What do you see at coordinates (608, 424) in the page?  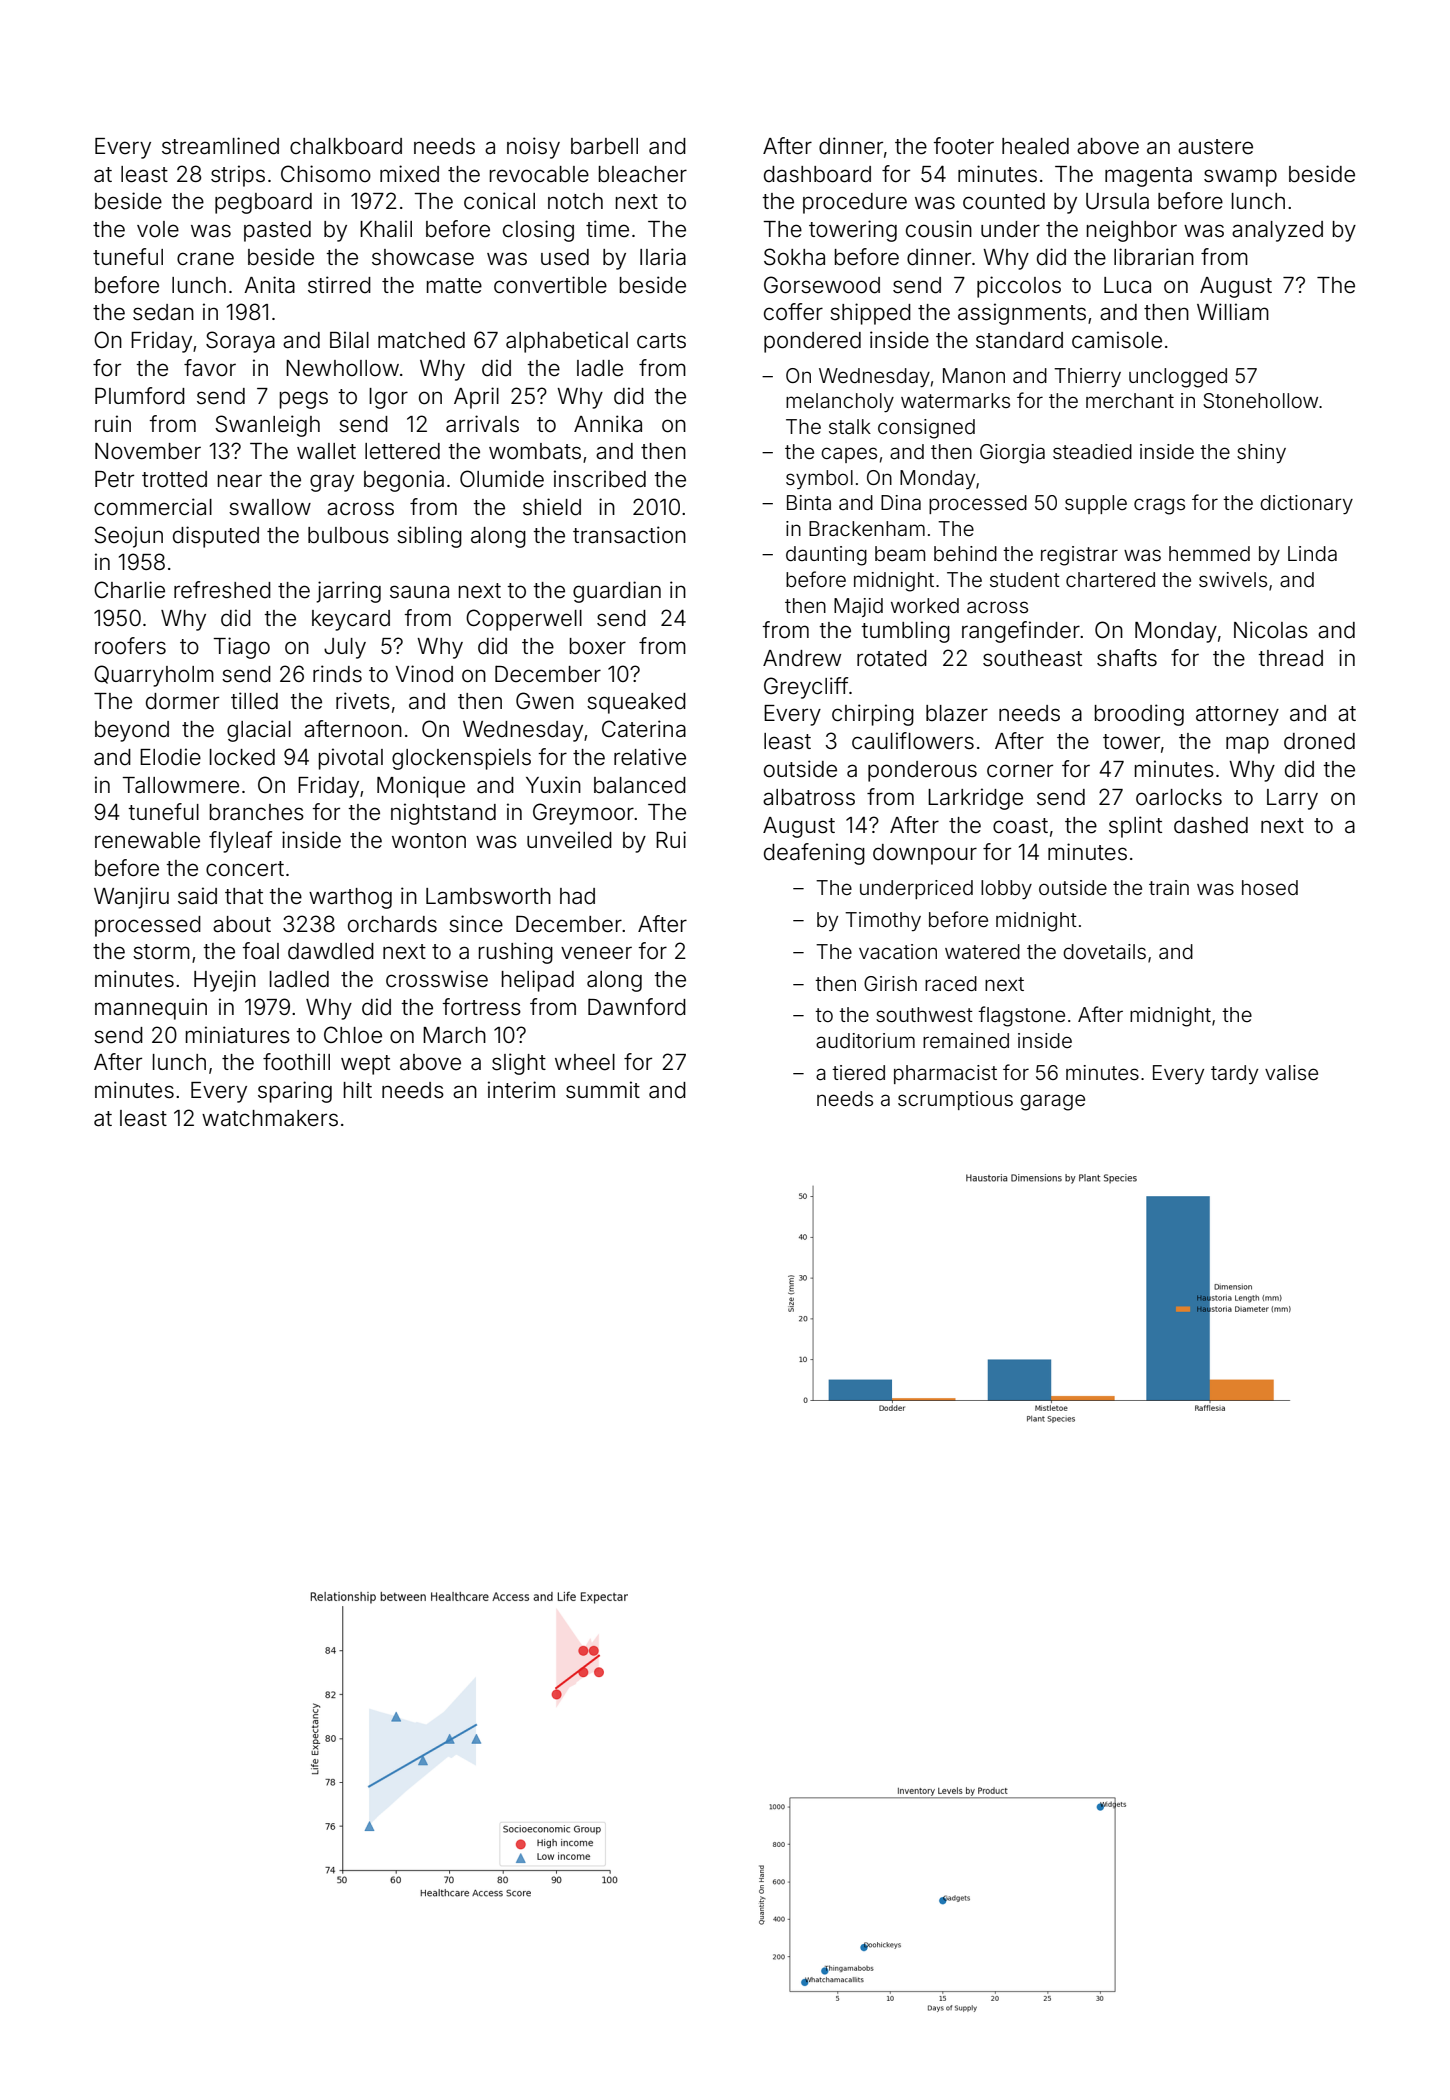 I see `Annika` at bounding box center [608, 424].
